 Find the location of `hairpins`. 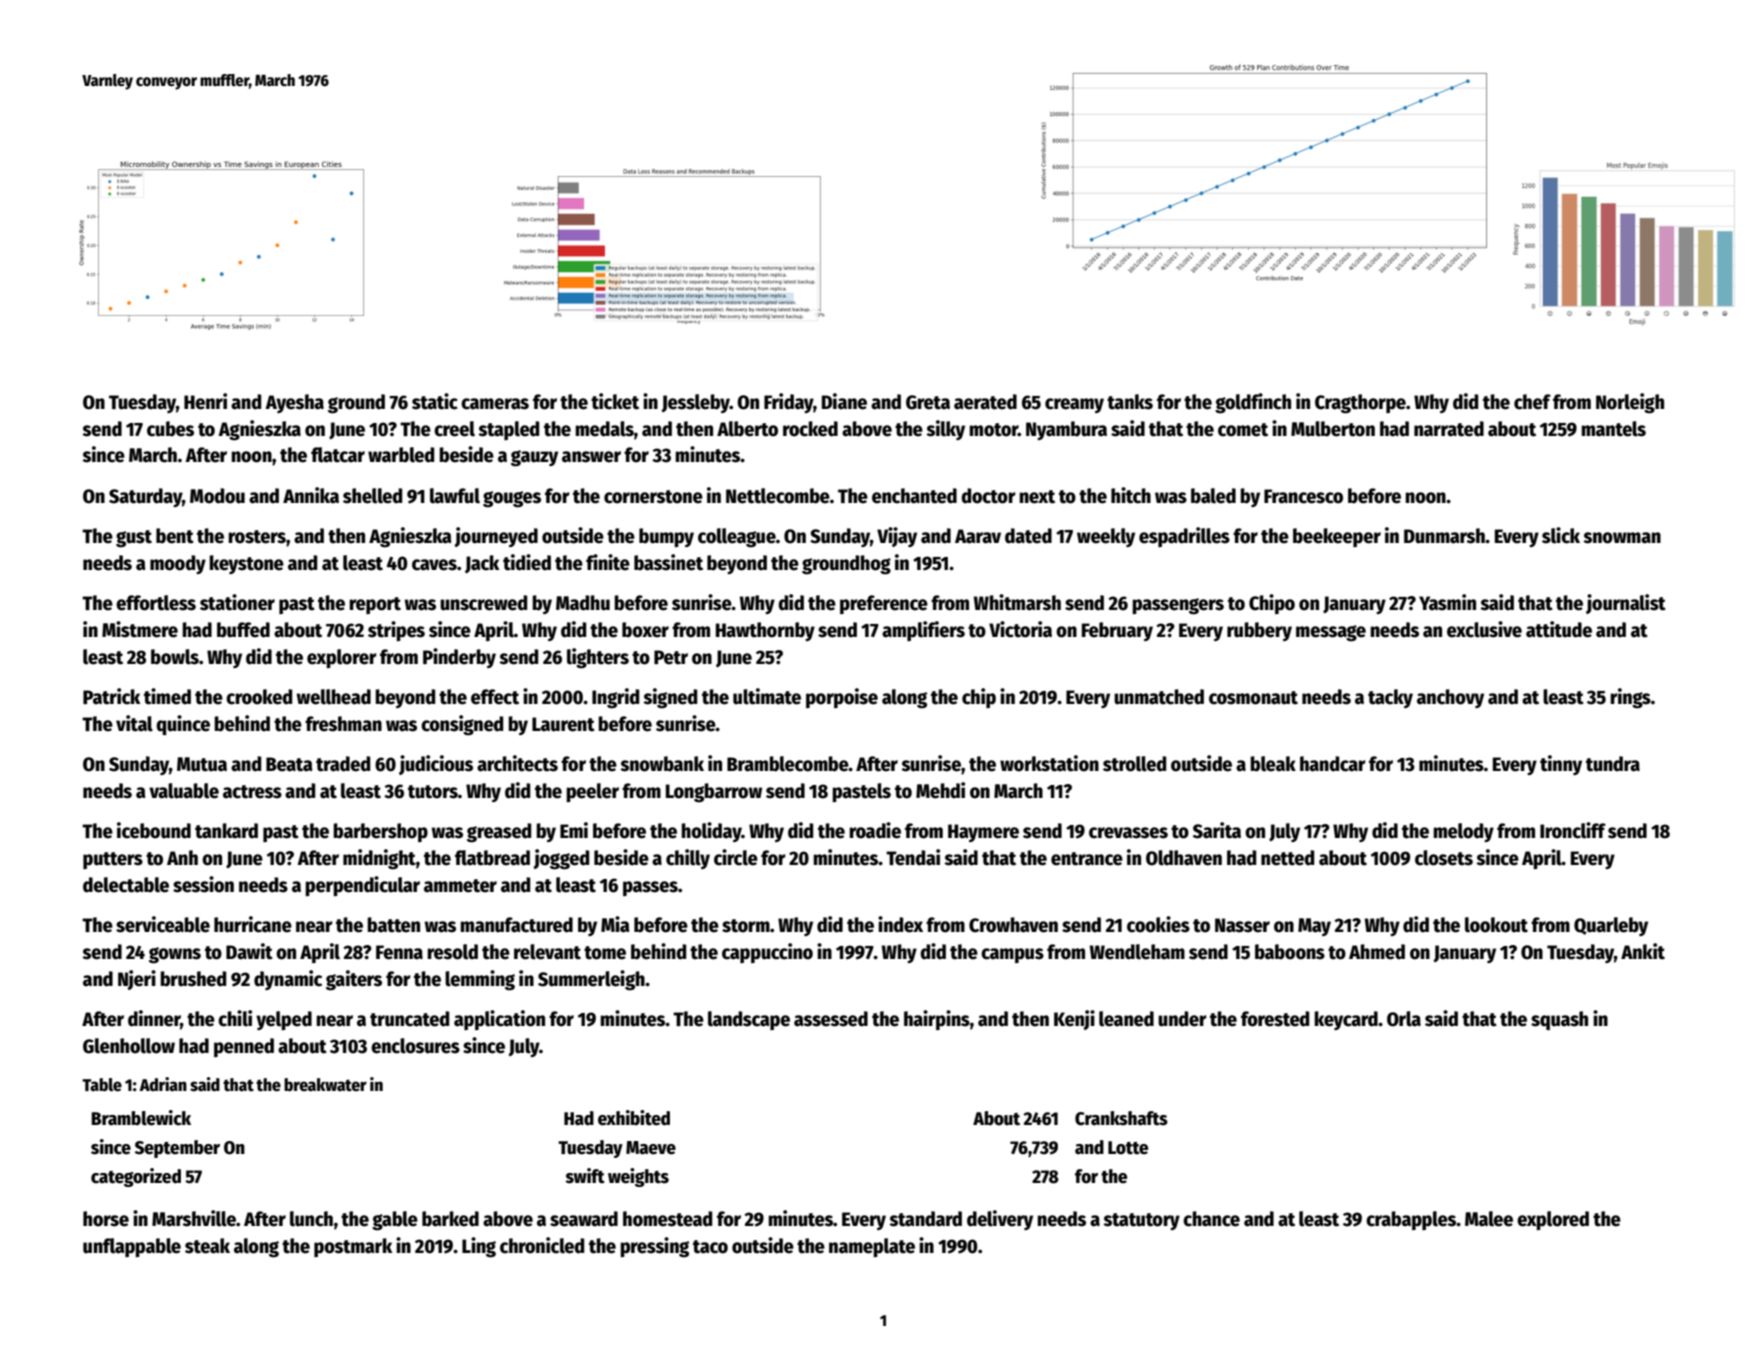

hairpins is located at coordinates (937, 1020).
